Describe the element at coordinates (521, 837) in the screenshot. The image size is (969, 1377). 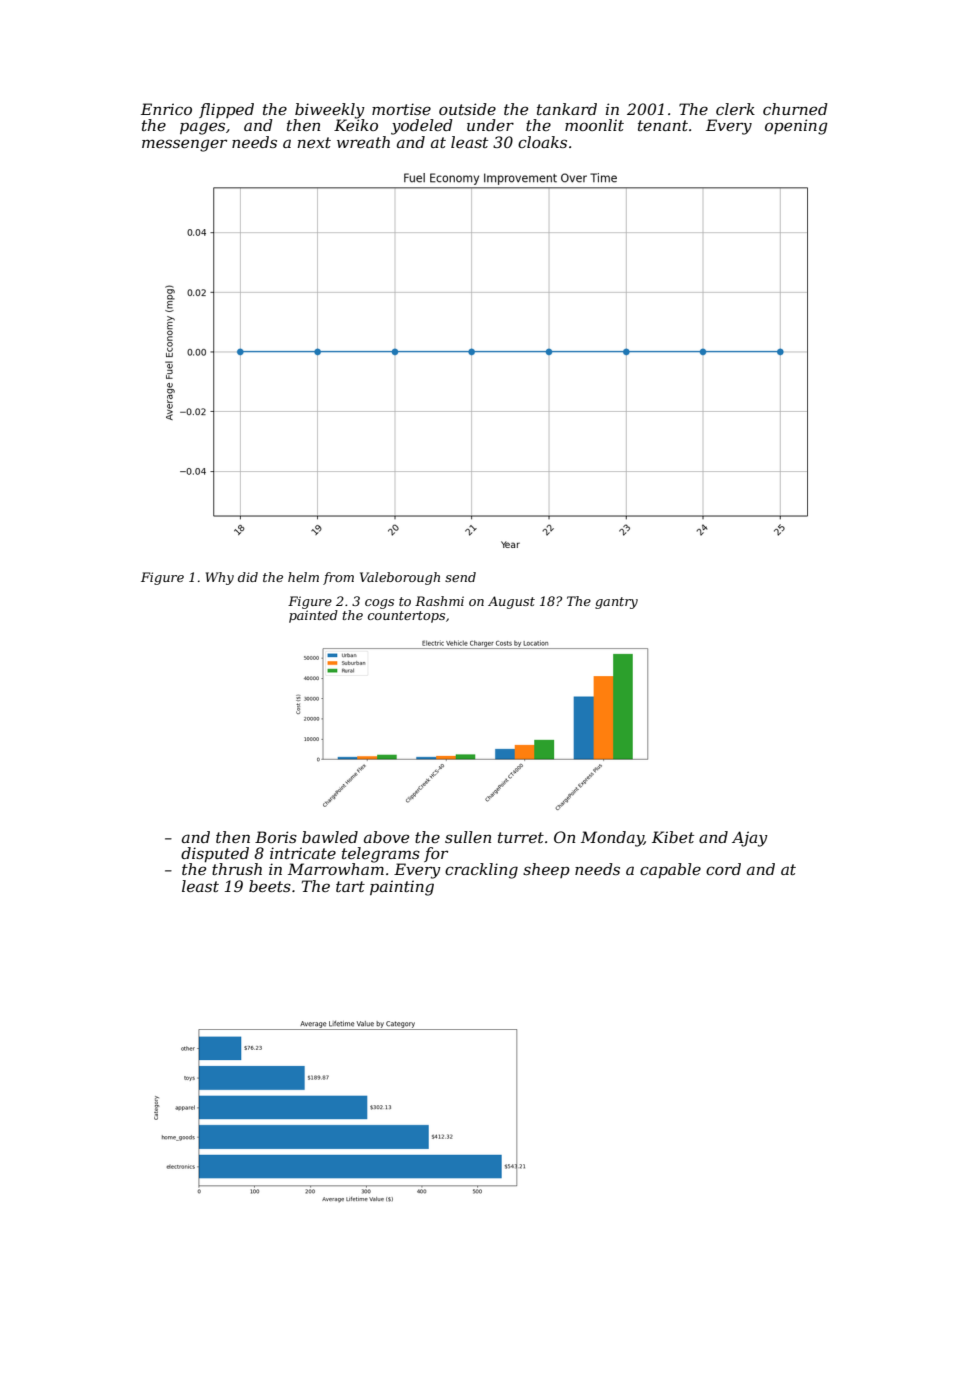
I see `turret` at that location.
